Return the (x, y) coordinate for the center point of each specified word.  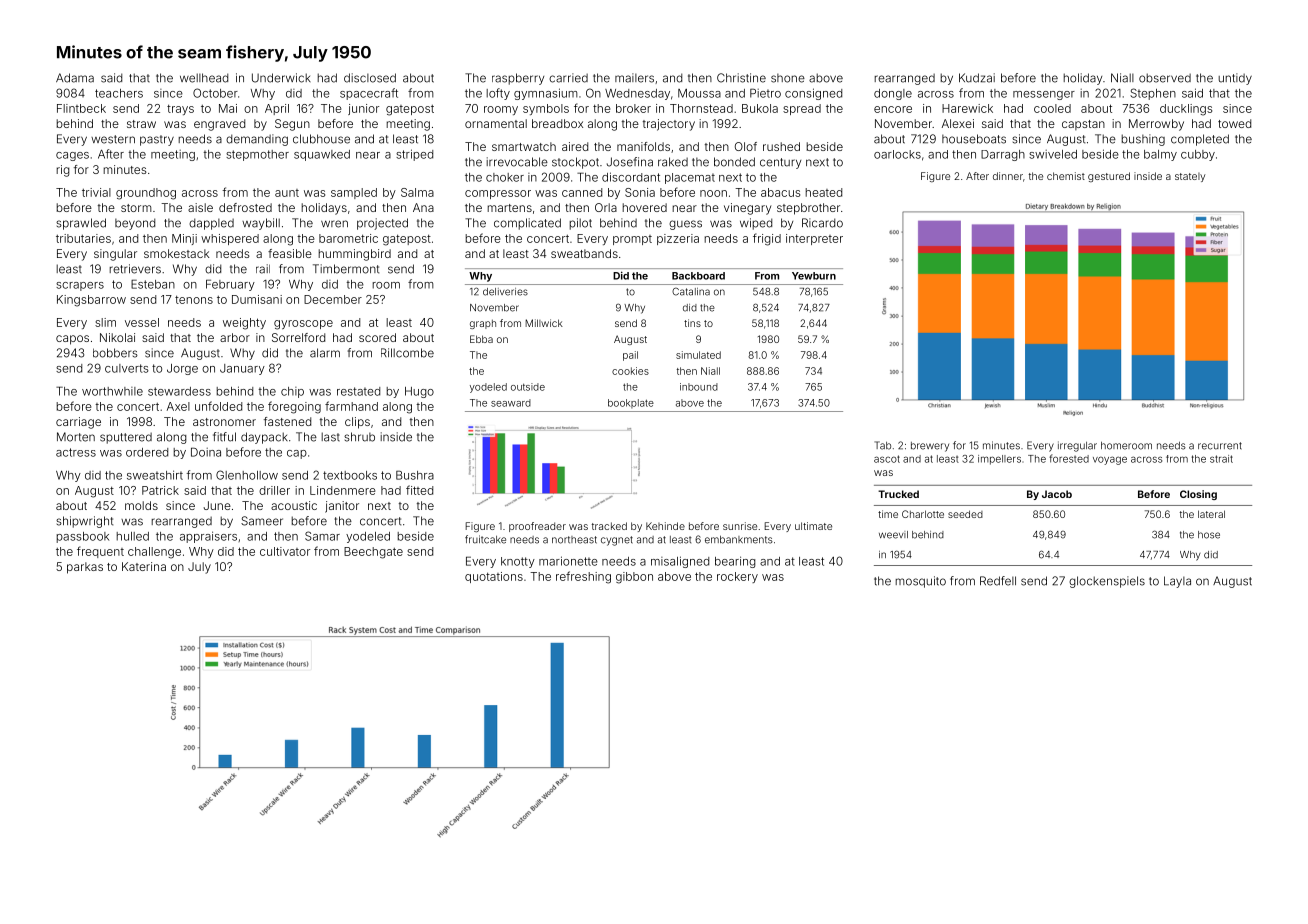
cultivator (285, 551)
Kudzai (977, 78)
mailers (634, 78)
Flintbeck (81, 108)
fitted (419, 490)
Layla (1177, 582)
